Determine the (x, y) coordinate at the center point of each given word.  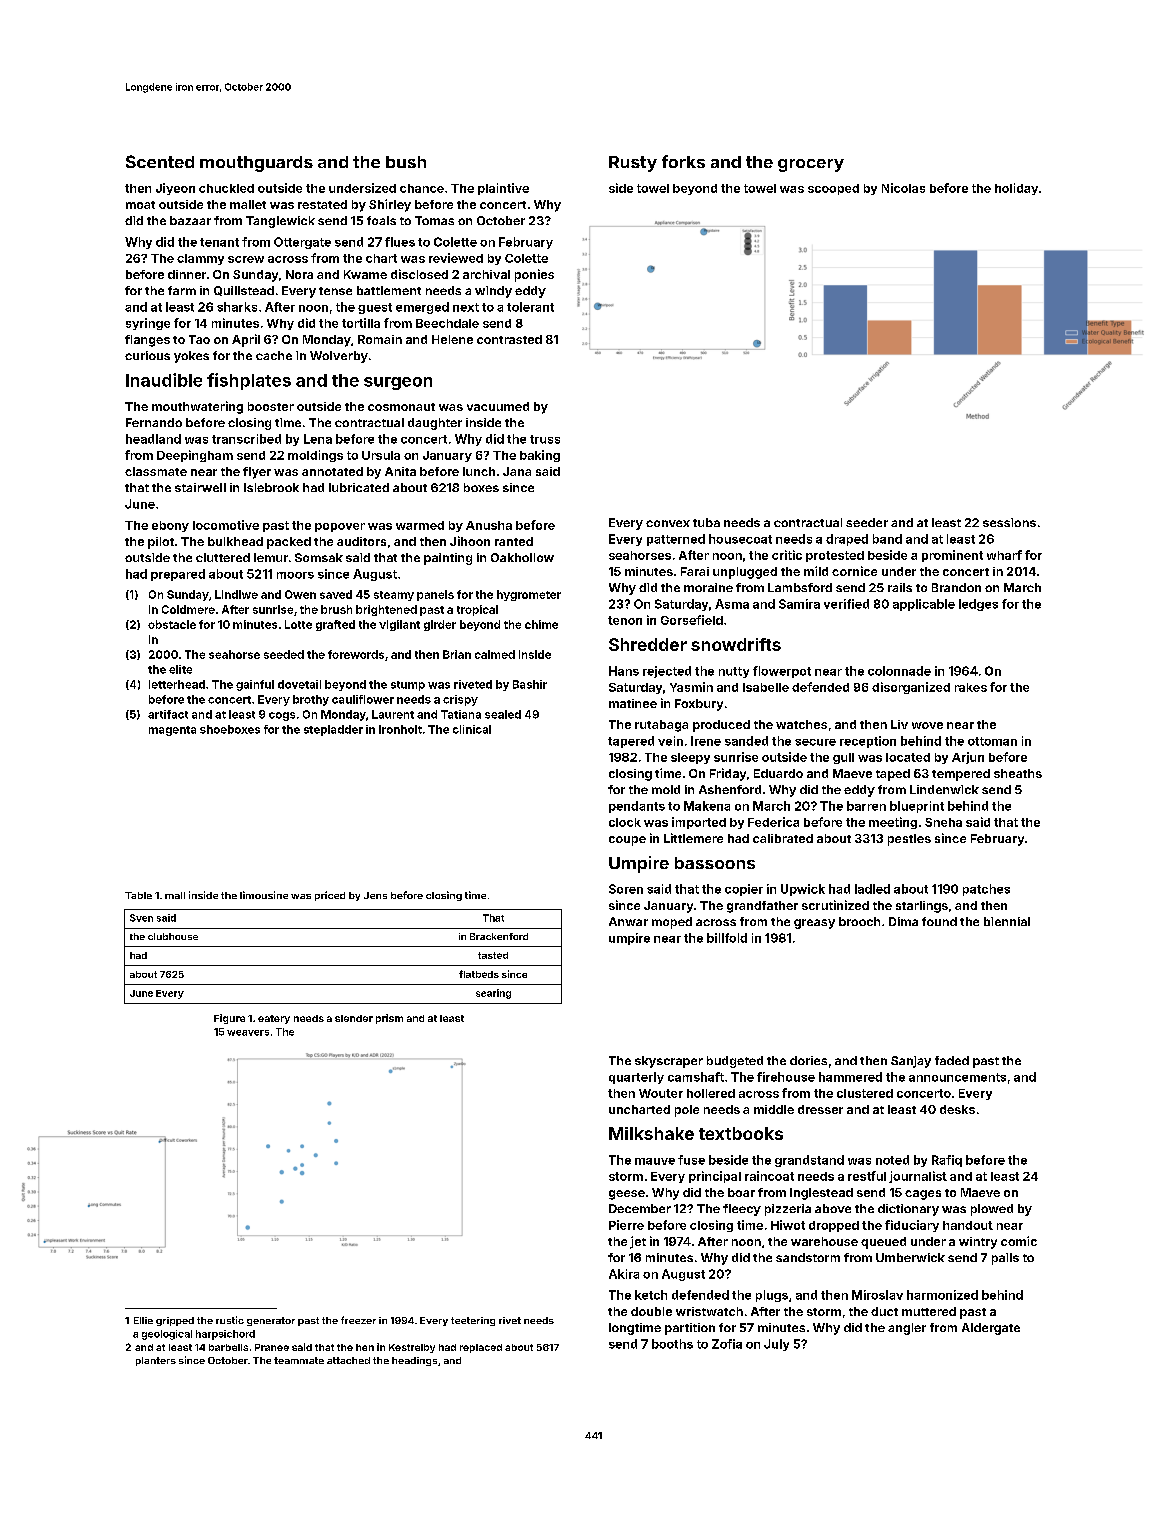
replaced (481, 1348)
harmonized (942, 1295)
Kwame (365, 274)
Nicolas (903, 188)
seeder (867, 522)
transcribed (246, 439)
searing (493, 994)
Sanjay (911, 1062)
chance (422, 188)
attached (348, 1360)
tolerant (530, 307)
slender (354, 1018)
